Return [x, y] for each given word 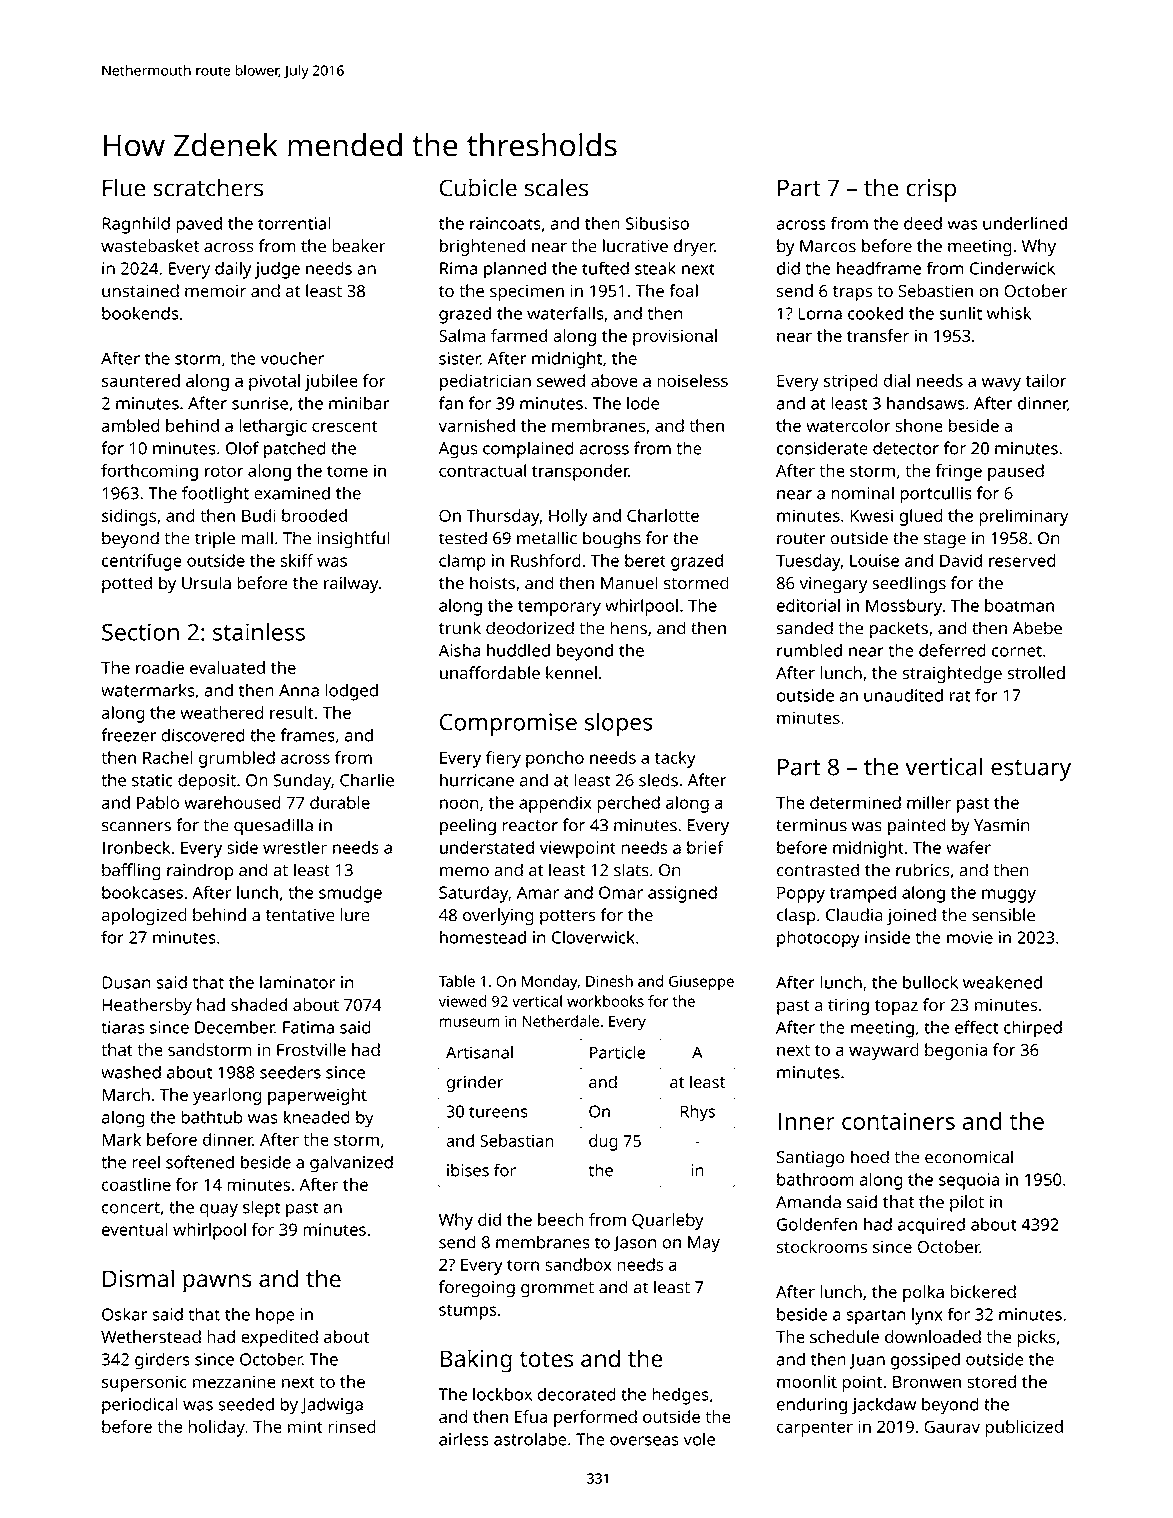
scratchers [208, 187]
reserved [1022, 560]
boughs [612, 540]
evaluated [227, 667]
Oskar [124, 1314]
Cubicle [478, 187]
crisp [931, 190]
